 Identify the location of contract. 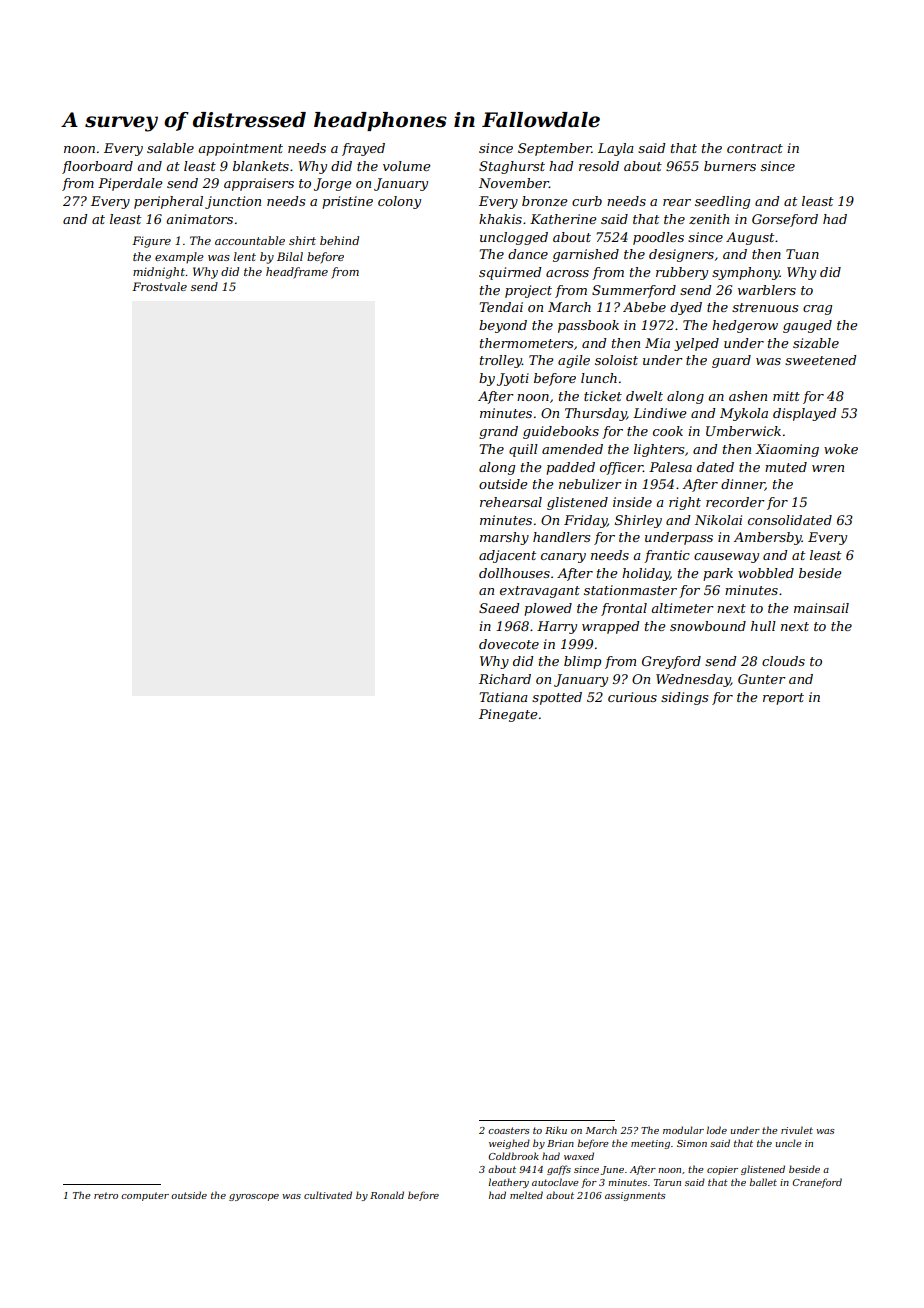
(755, 148).
